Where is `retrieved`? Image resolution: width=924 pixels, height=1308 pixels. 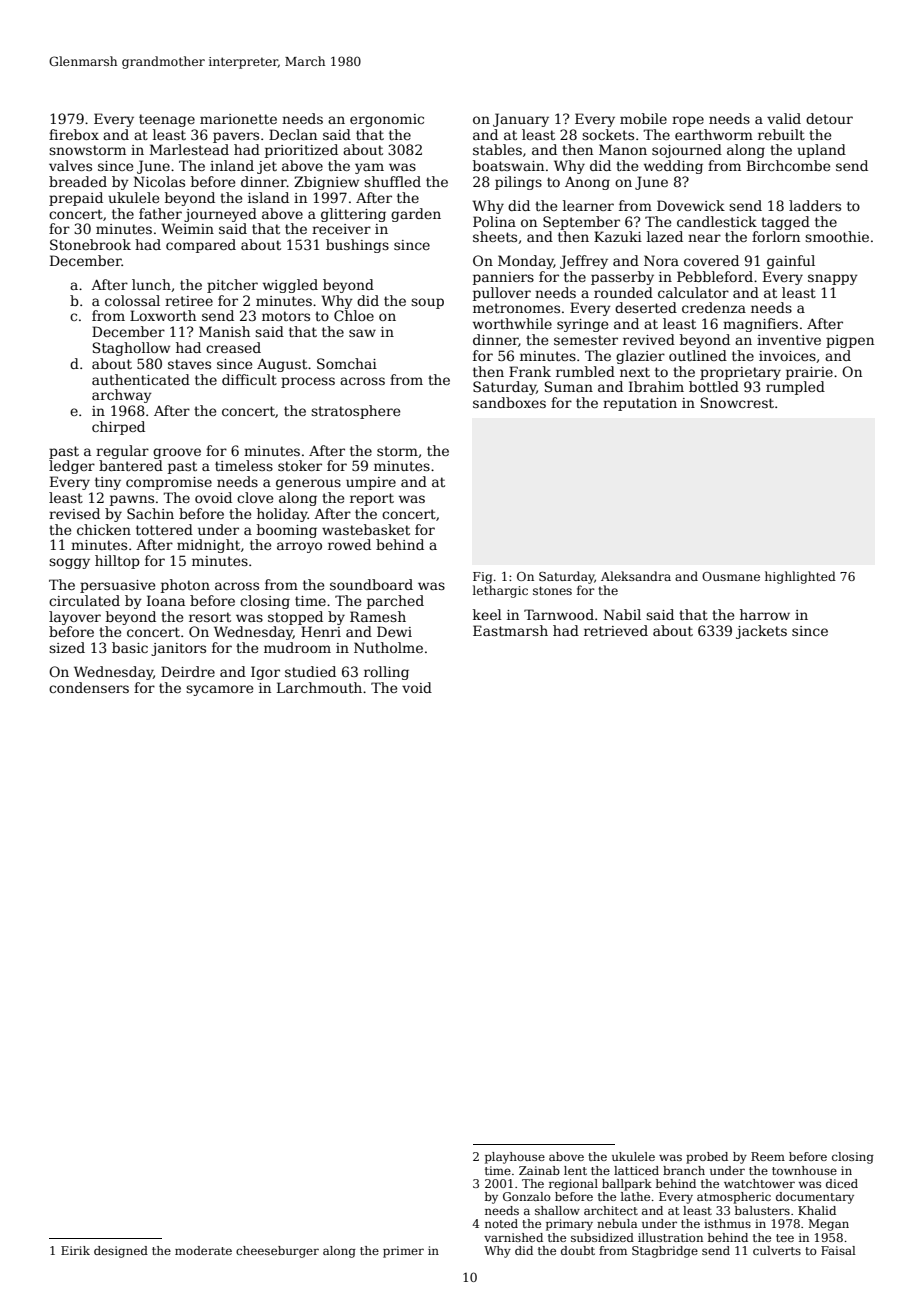
retrieved is located at coordinates (616, 630).
